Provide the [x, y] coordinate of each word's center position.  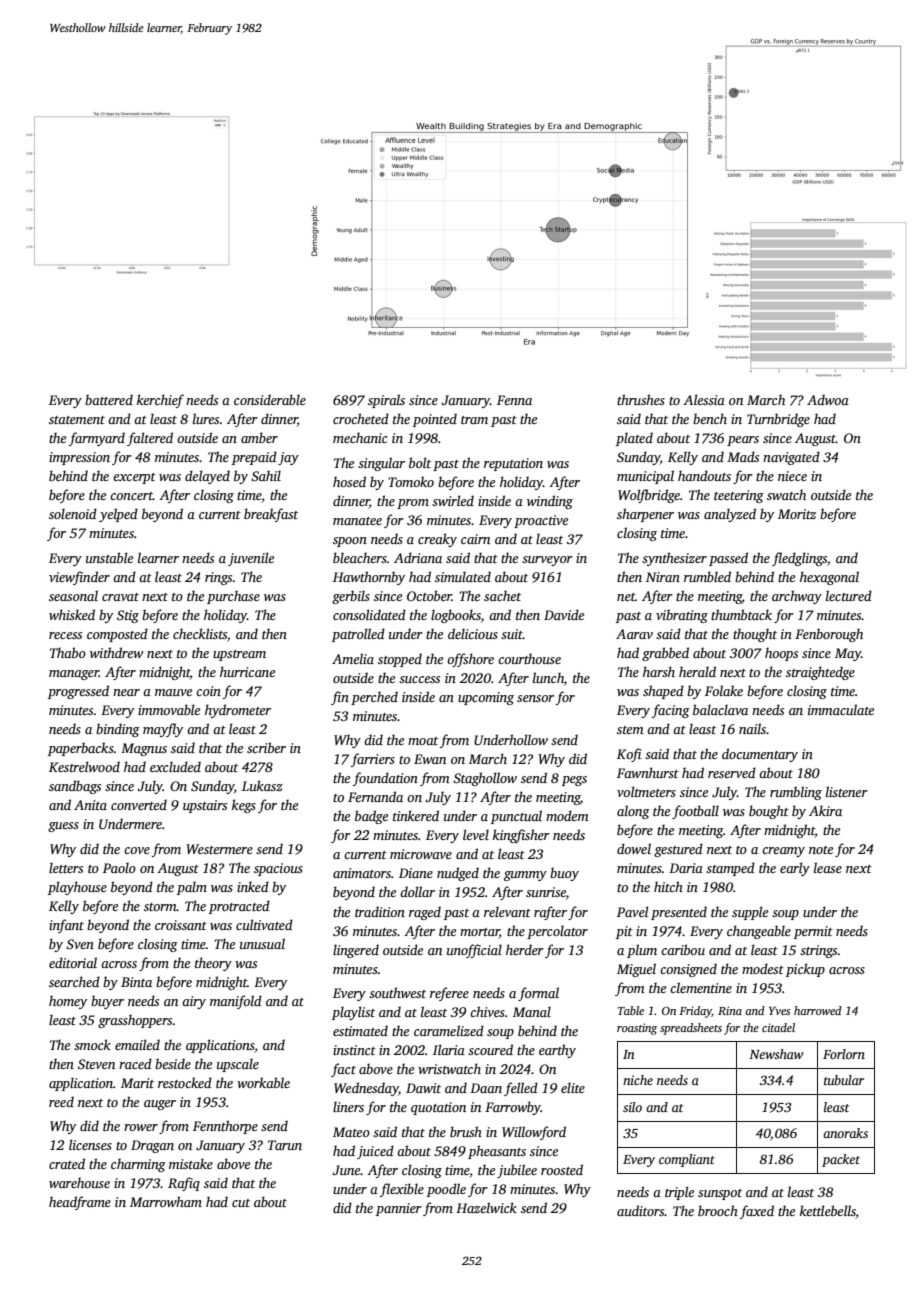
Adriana [418, 557]
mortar [480, 933]
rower [141, 1127]
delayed [207, 477]
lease [828, 867]
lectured [849, 595]
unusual [262, 943]
